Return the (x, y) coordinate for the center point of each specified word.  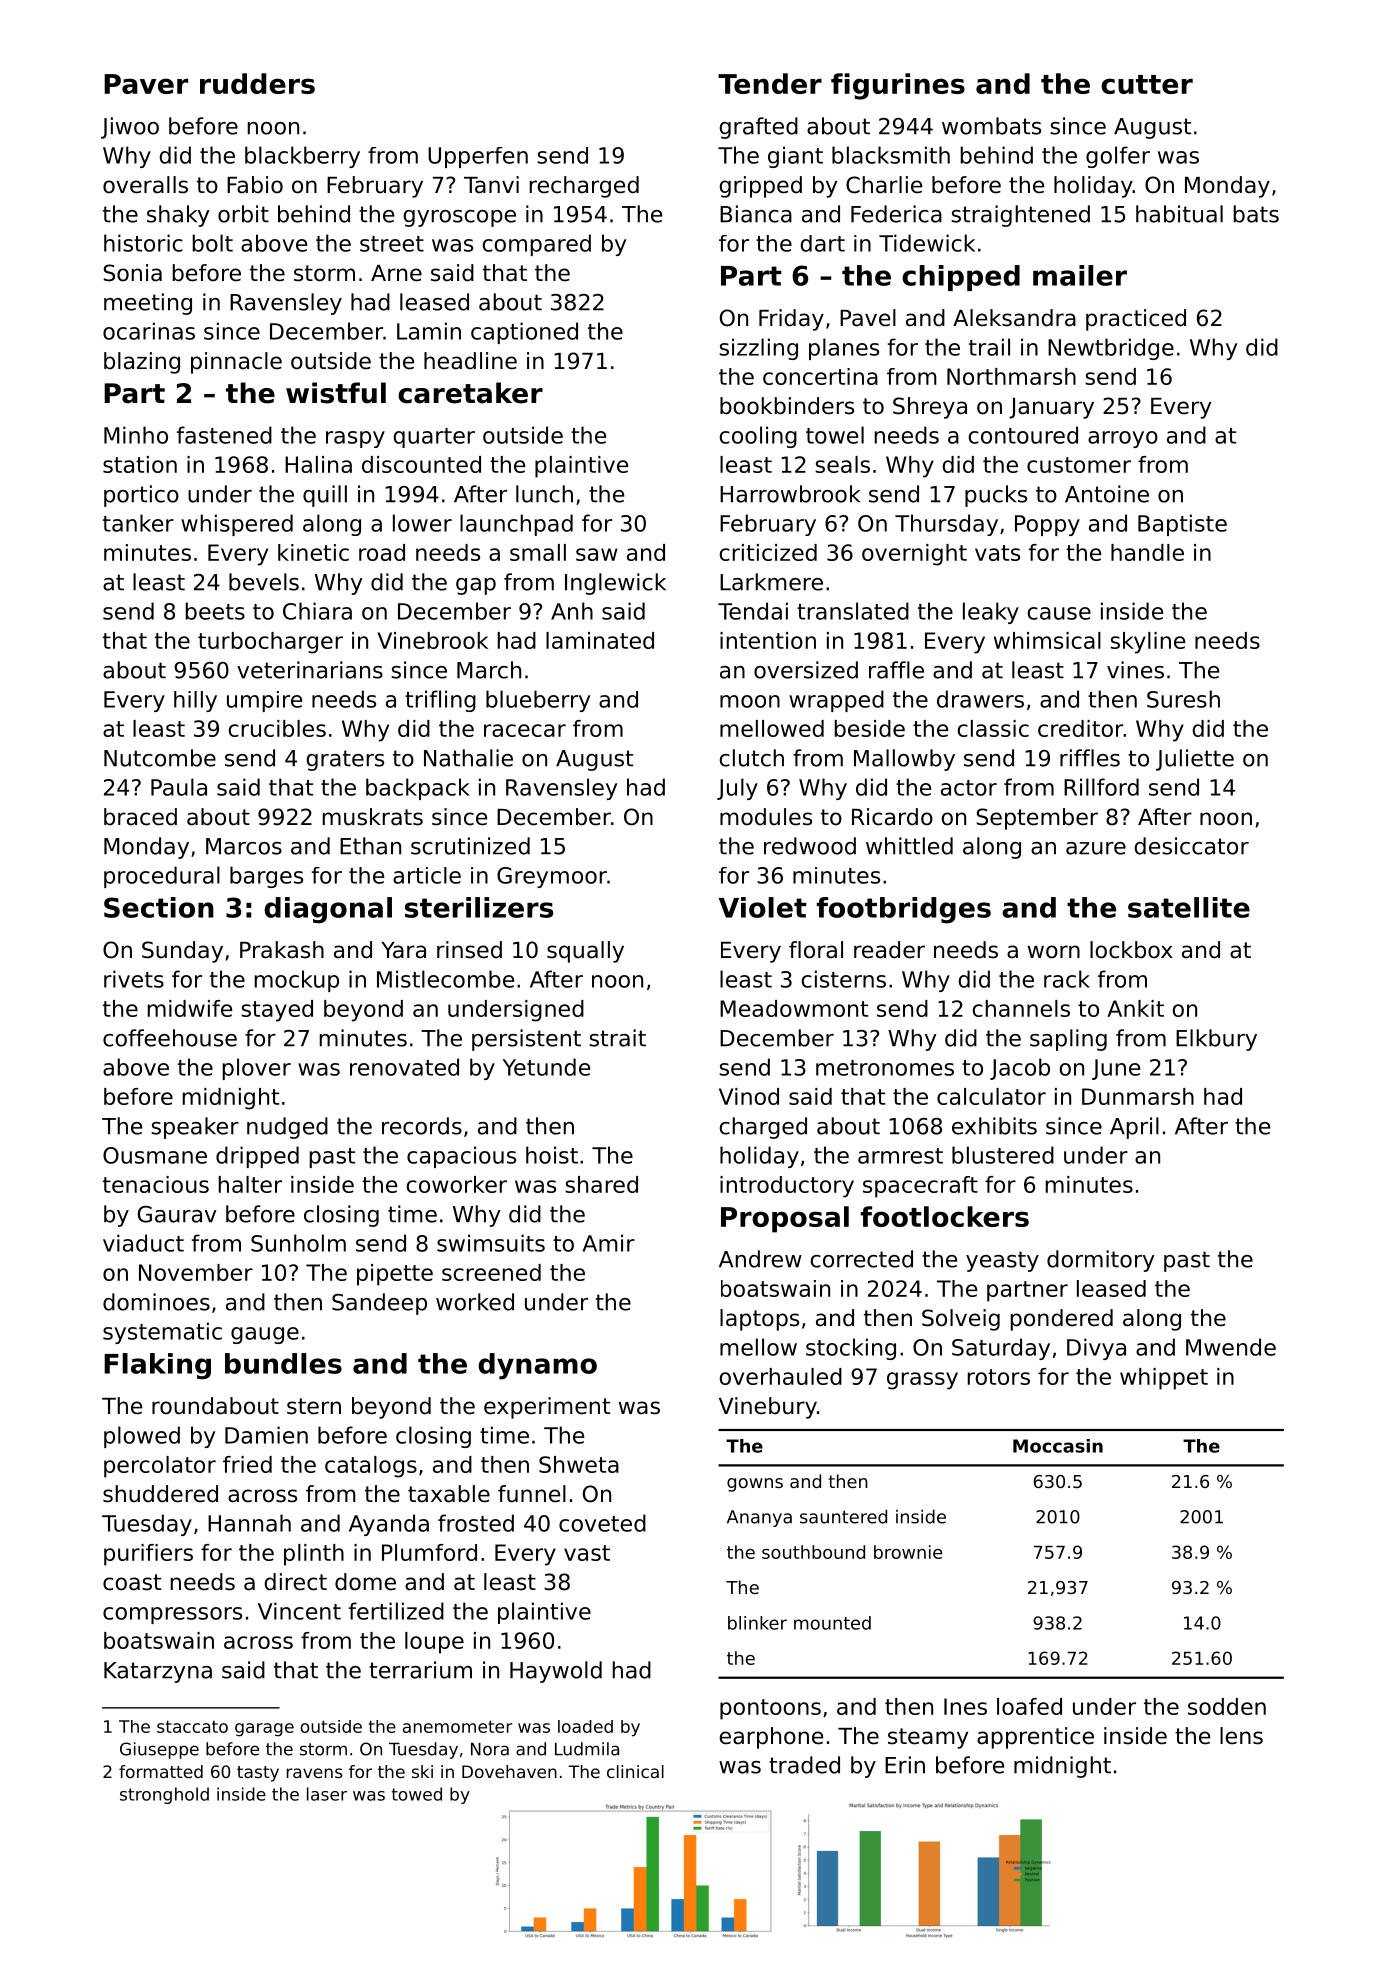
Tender (770, 83)
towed (416, 1794)
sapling (1068, 1040)
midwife (190, 1008)
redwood (810, 846)
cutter (1147, 84)
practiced (1136, 320)
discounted (421, 464)
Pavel (868, 318)
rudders (257, 83)
